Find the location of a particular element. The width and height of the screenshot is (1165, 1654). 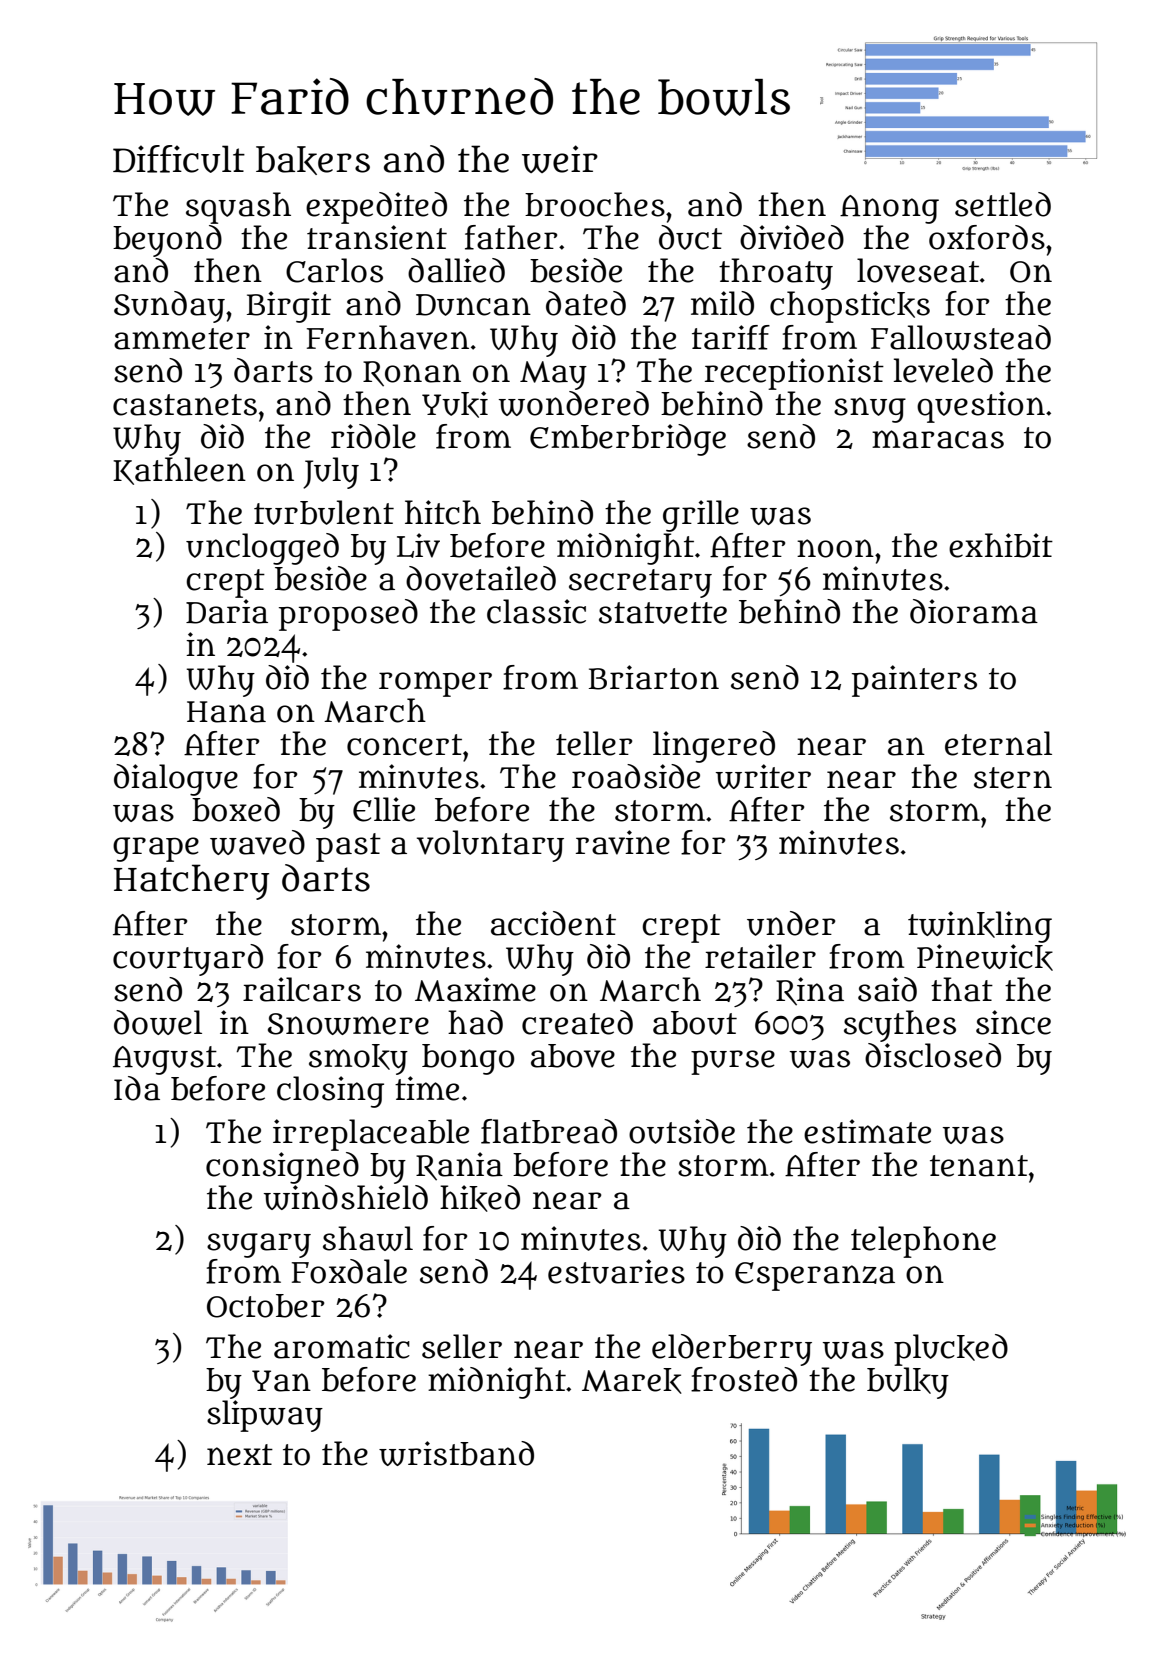

Anong is located at coordinates (889, 209).
